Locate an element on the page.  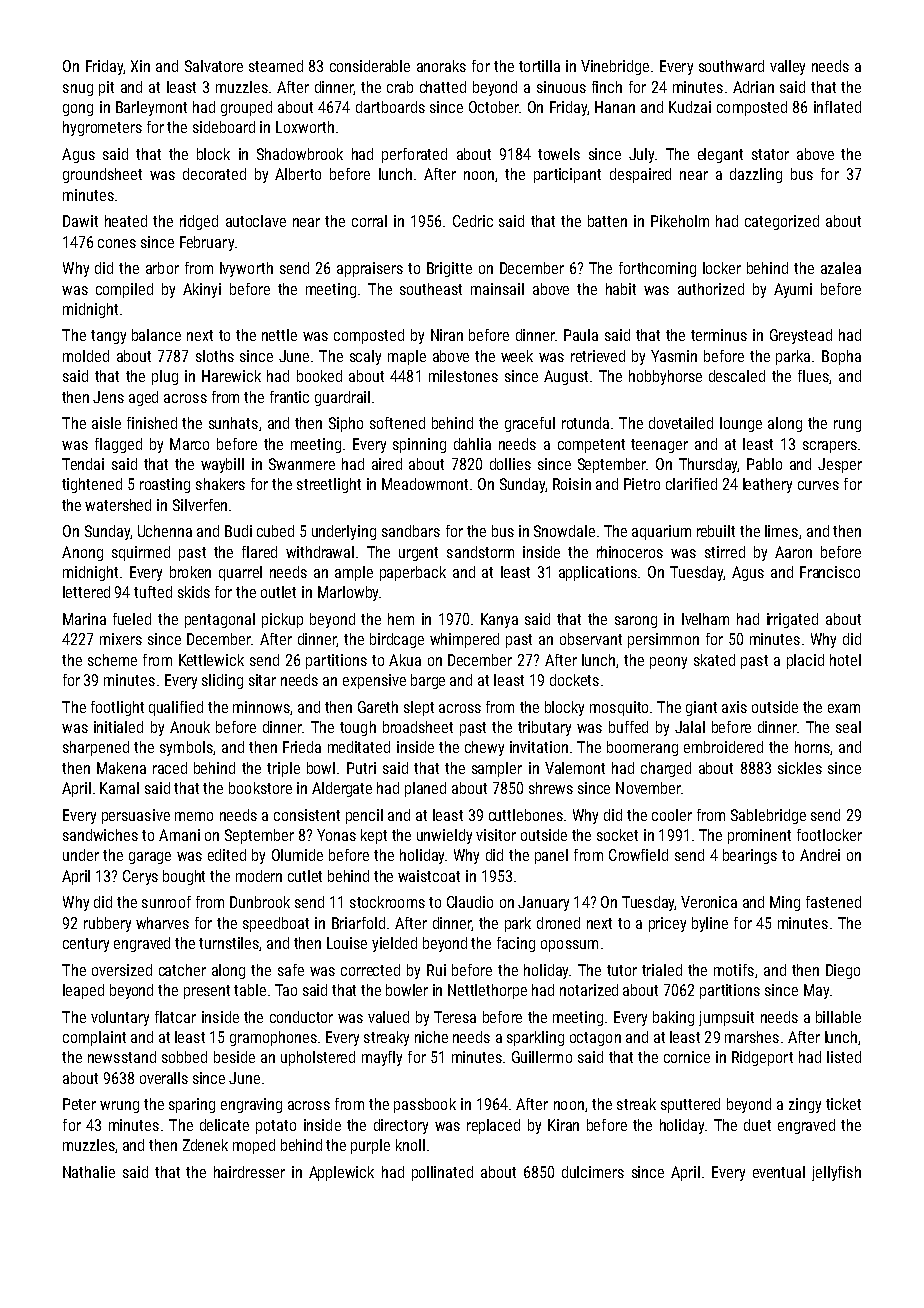
fastened is located at coordinates (833, 902).
